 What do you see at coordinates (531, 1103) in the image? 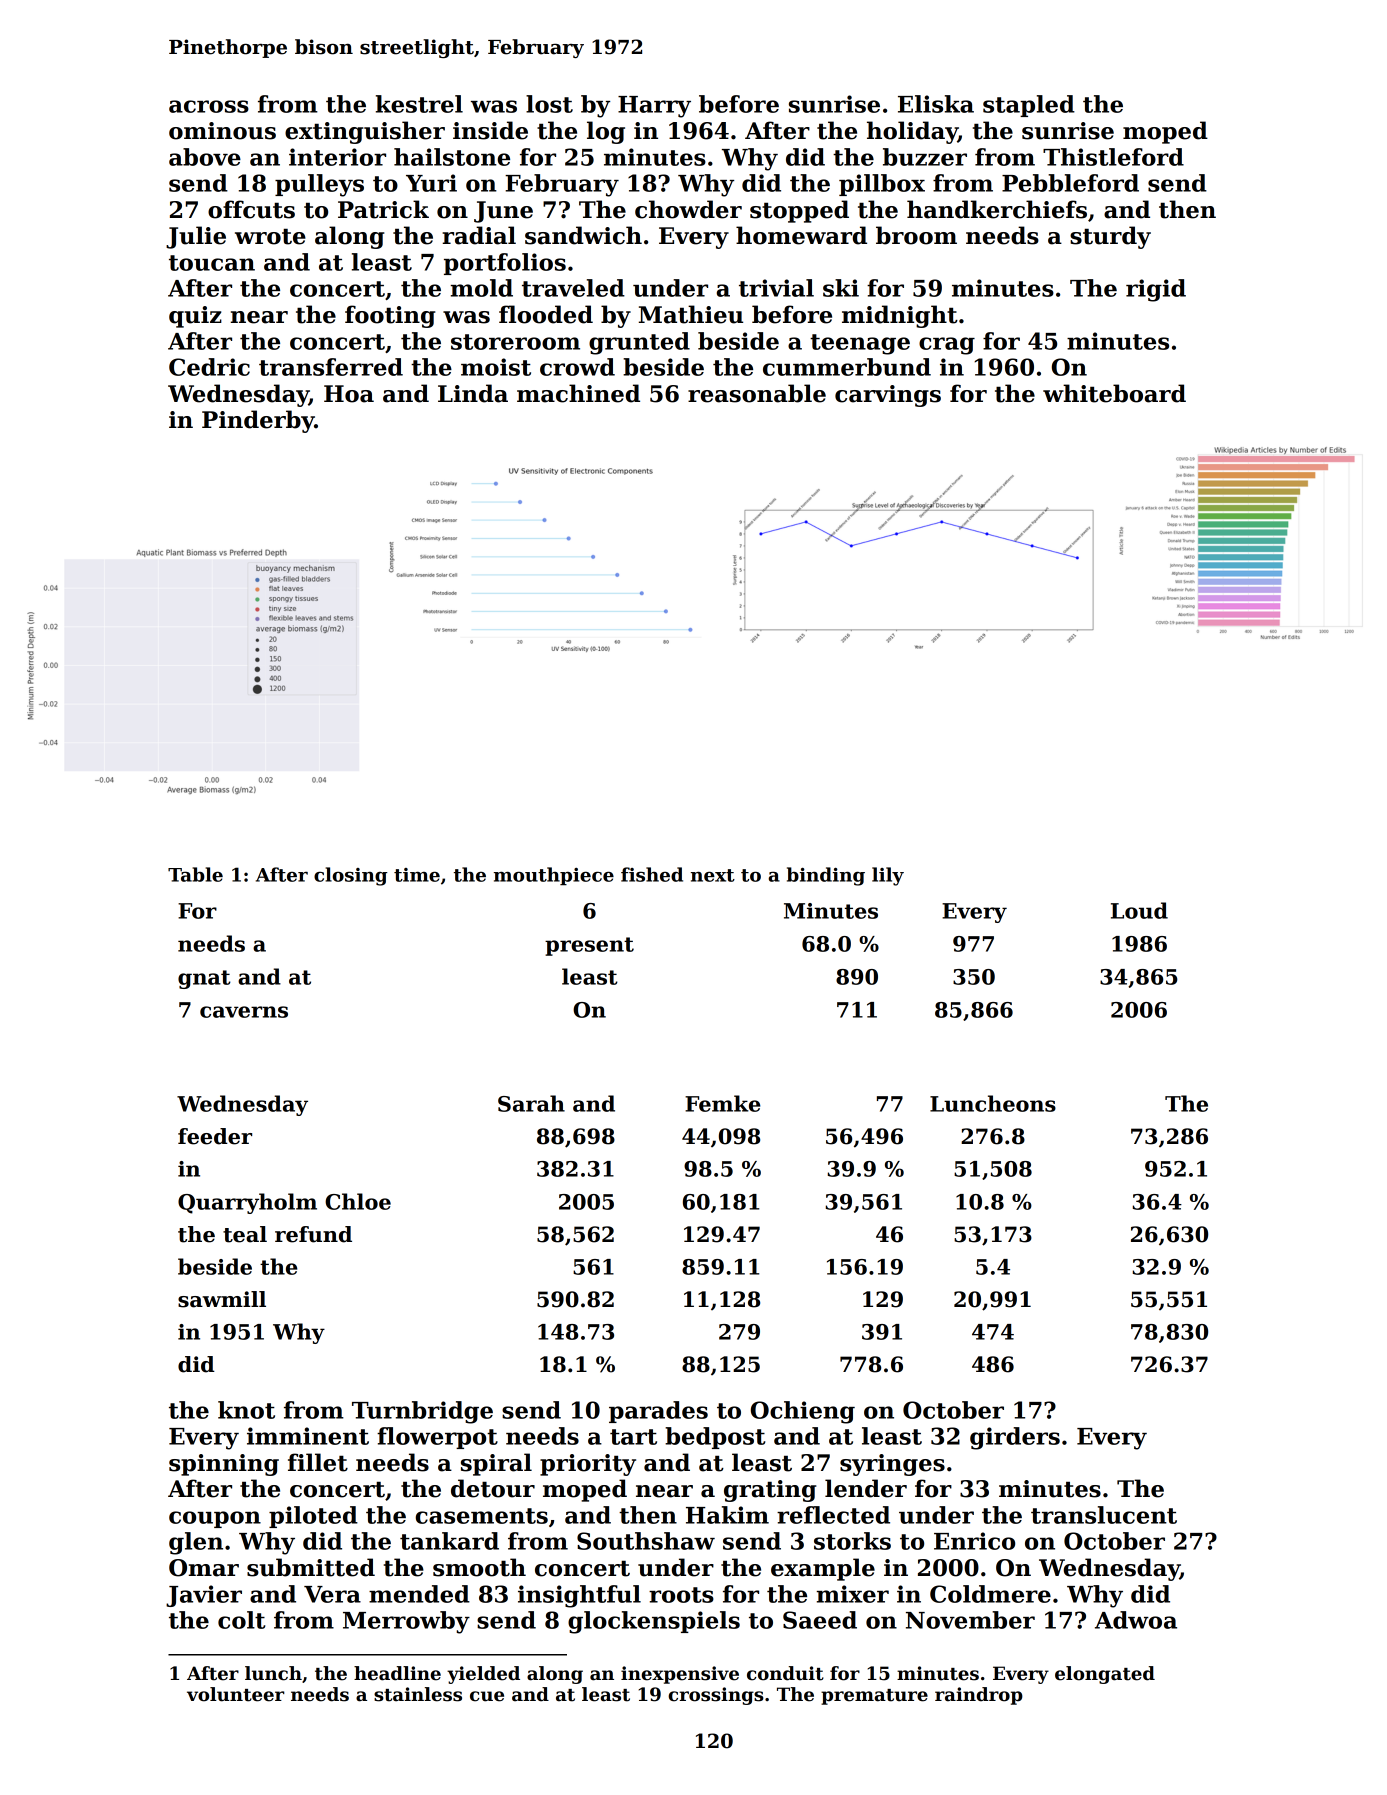
I see `Sarah` at bounding box center [531, 1103].
